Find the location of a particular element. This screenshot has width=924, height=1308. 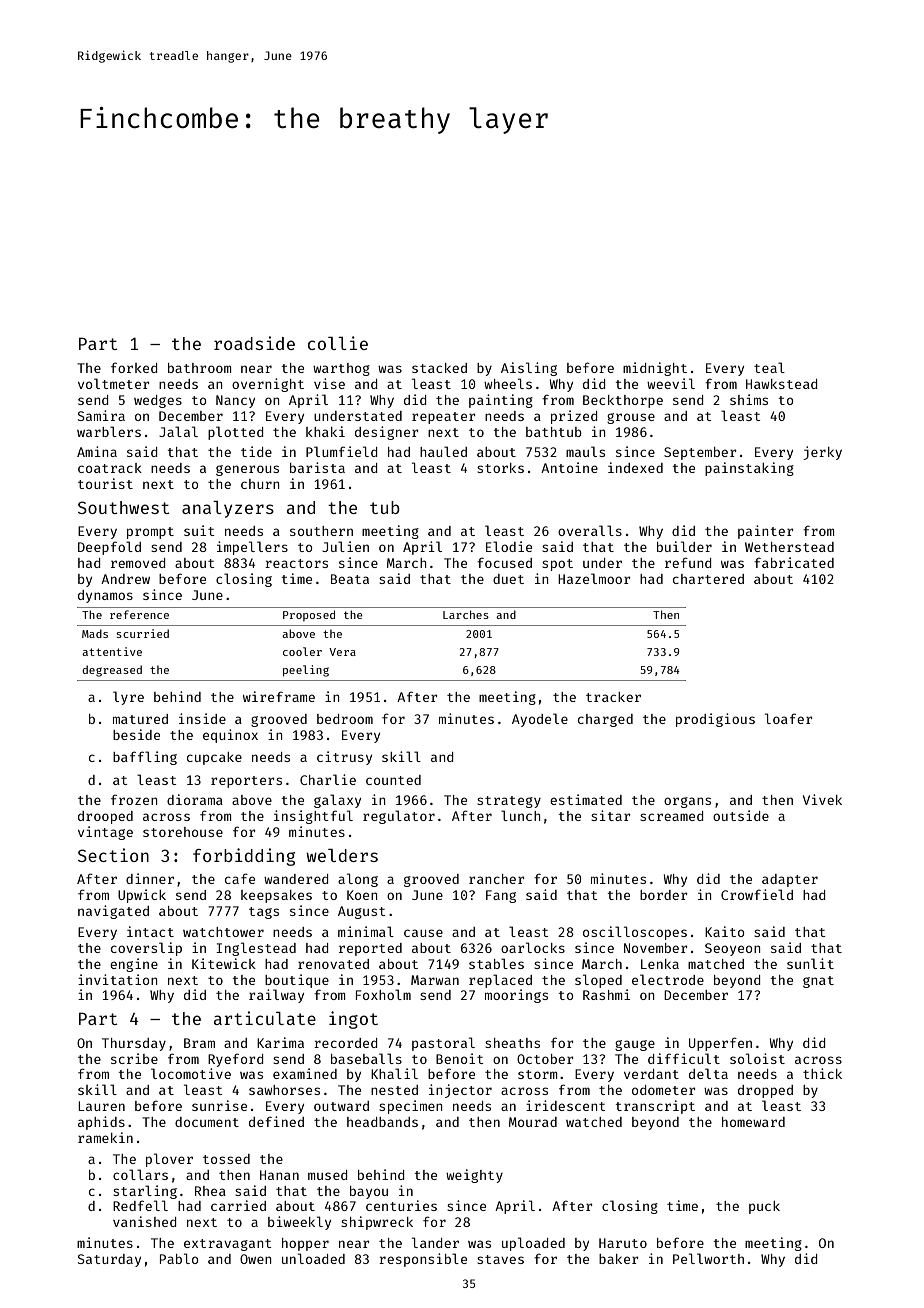

Ayodele is located at coordinates (540, 720).
